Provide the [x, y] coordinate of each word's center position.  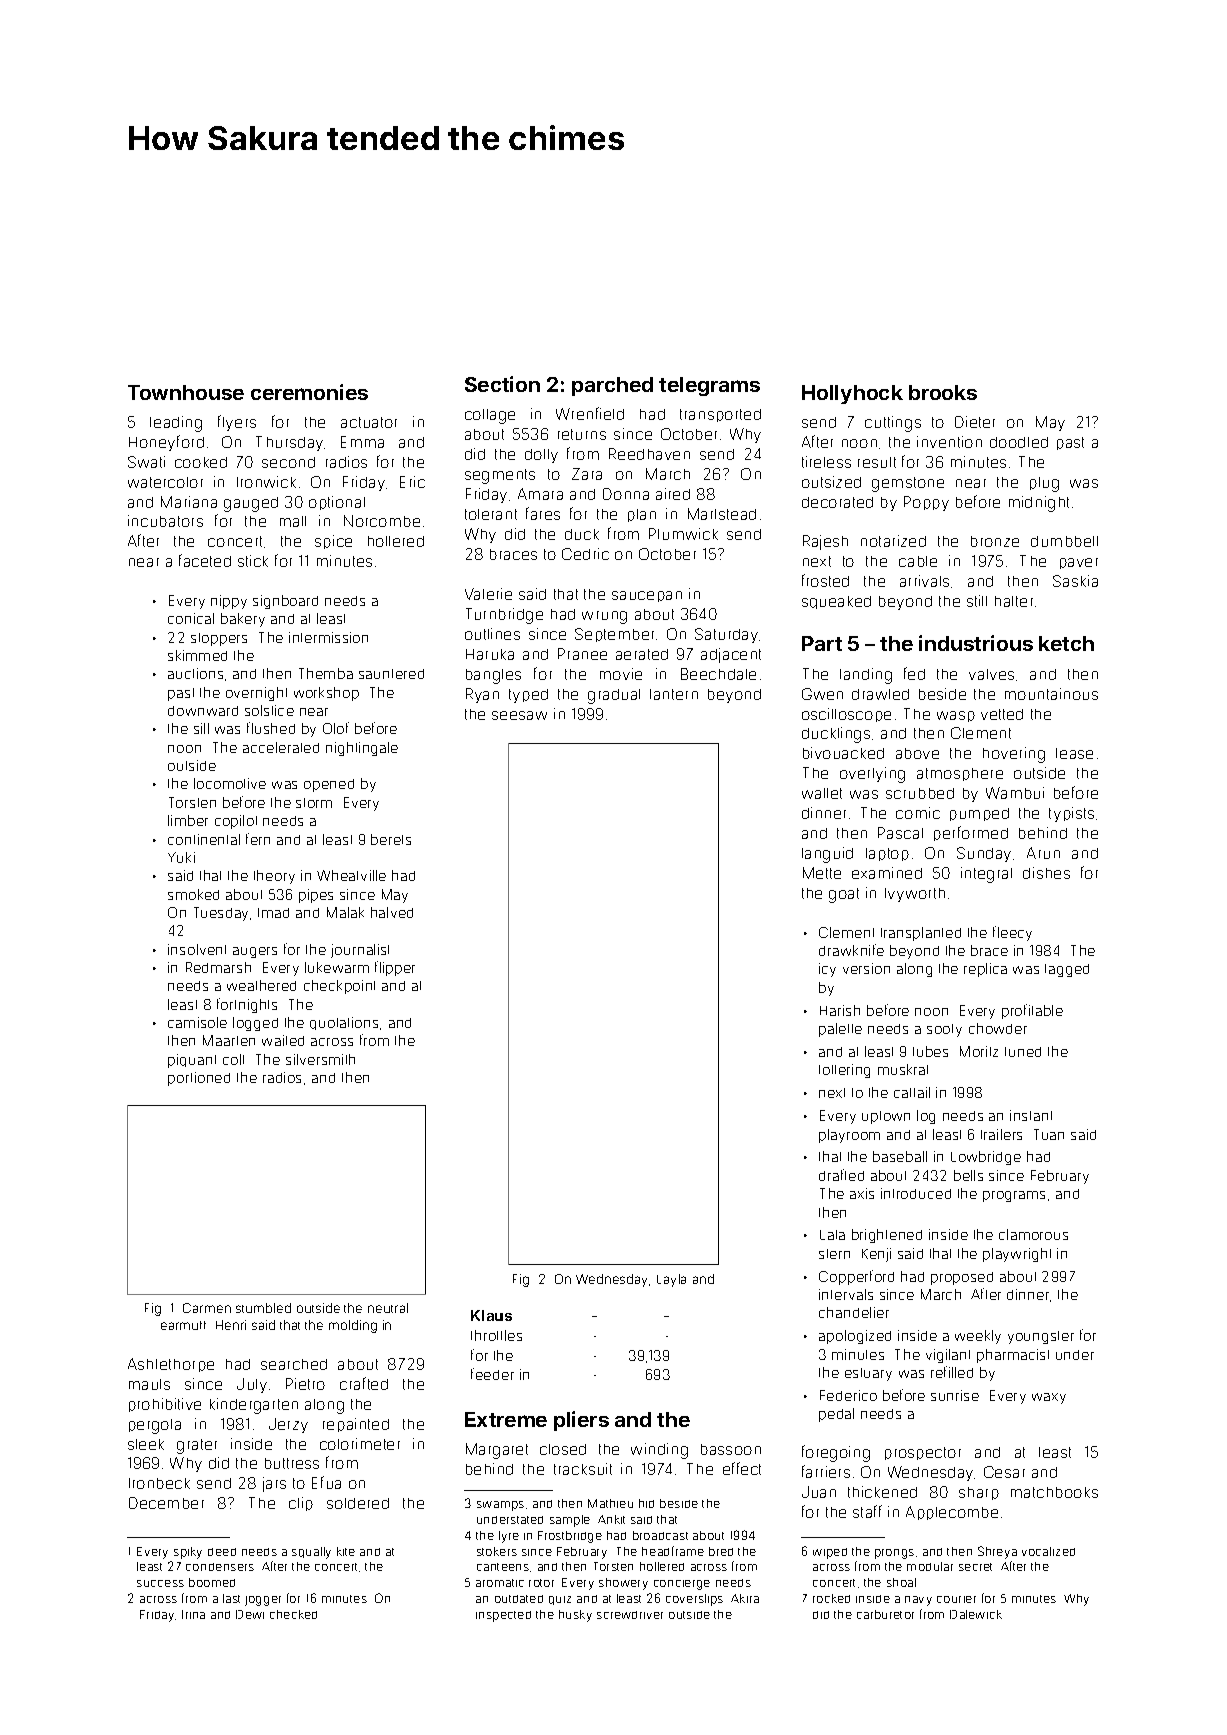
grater [197, 1446]
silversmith [320, 1059]
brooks [943, 392]
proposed [962, 1278]
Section [502, 384]
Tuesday [221, 914]
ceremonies [309, 392]
